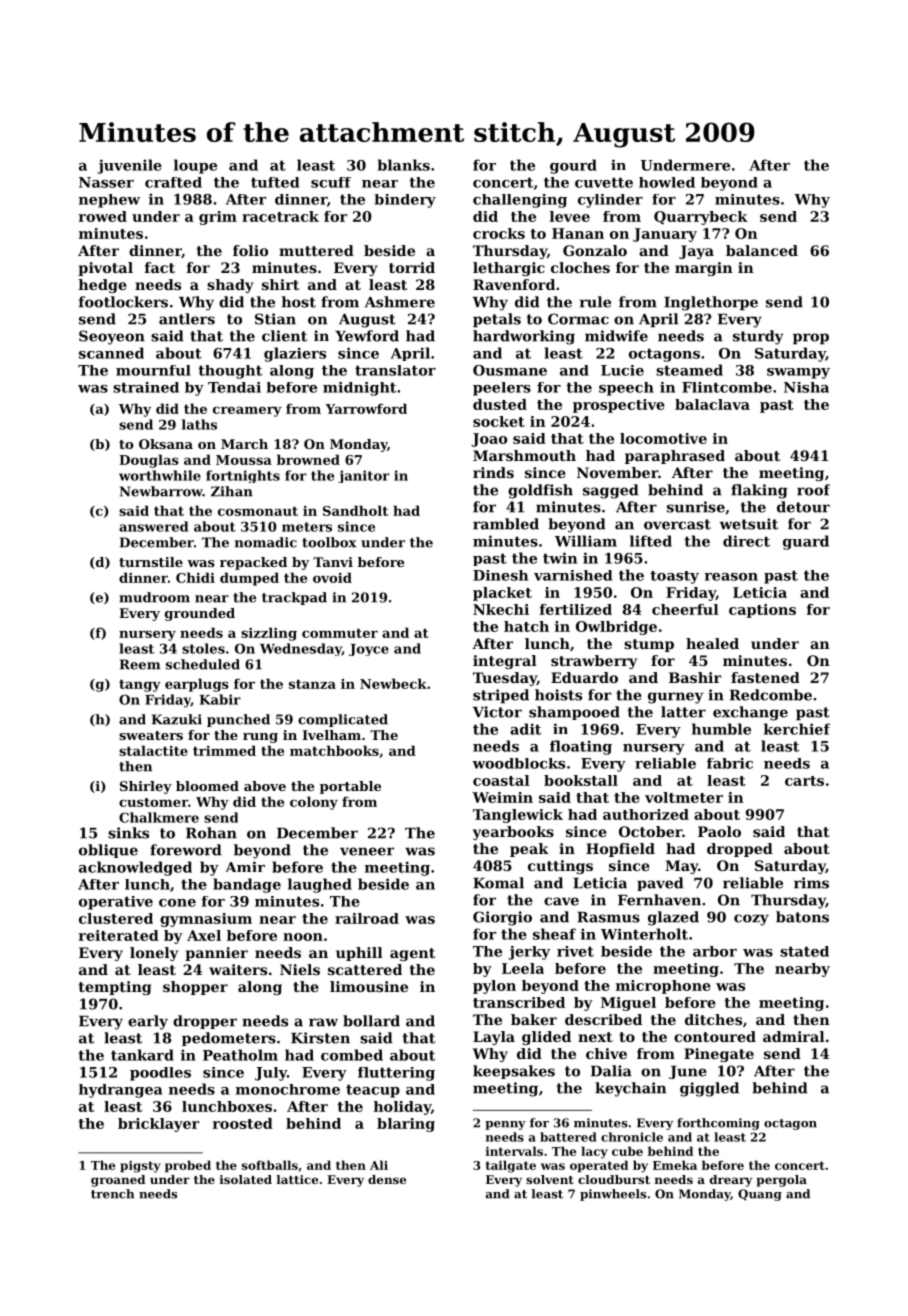  I want to click on muttered, so click(316, 250).
